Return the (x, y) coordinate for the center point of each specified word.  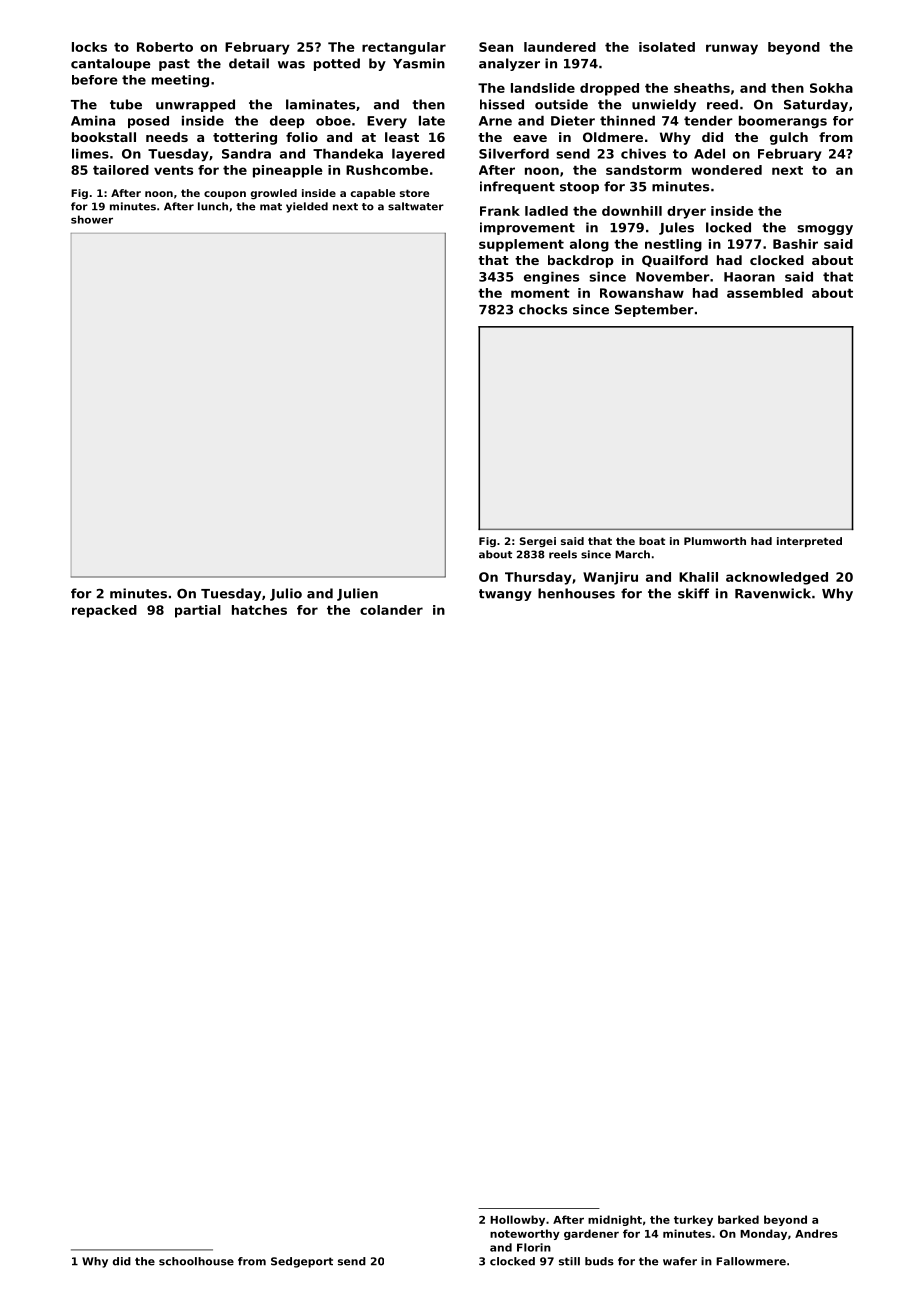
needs (167, 137)
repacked (104, 611)
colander (391, 610)
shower (92, 219)
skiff (693, 593)
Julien (357, 594)
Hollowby (517, 1220)
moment (540, 293)
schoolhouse (196, 1261)
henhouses (576, 593)
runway (732, 49)
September (654, 310)
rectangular (404, 48)
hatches (259, 610)
